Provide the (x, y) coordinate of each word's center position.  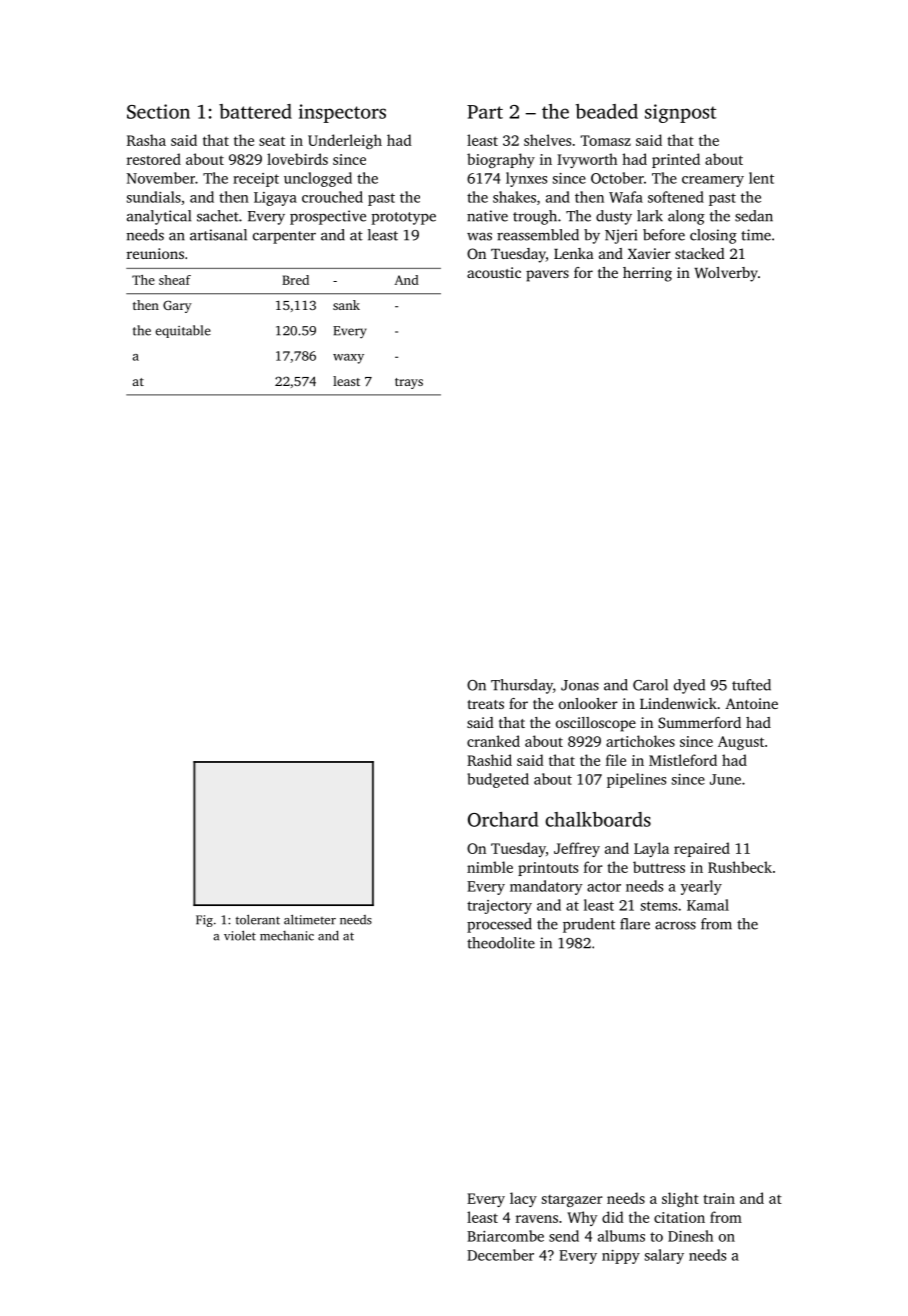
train (719, 1198)
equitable (183, 331)
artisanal (218, 235)
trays (409, 383)
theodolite (501, 943)
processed (499, 925)
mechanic (287, 936)
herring (647, 274)
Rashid (489, 760)
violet (240, 935)
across (675, 925)
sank (346, 305)
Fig (204, 921)
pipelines (636, 780)
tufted (751, 685)
